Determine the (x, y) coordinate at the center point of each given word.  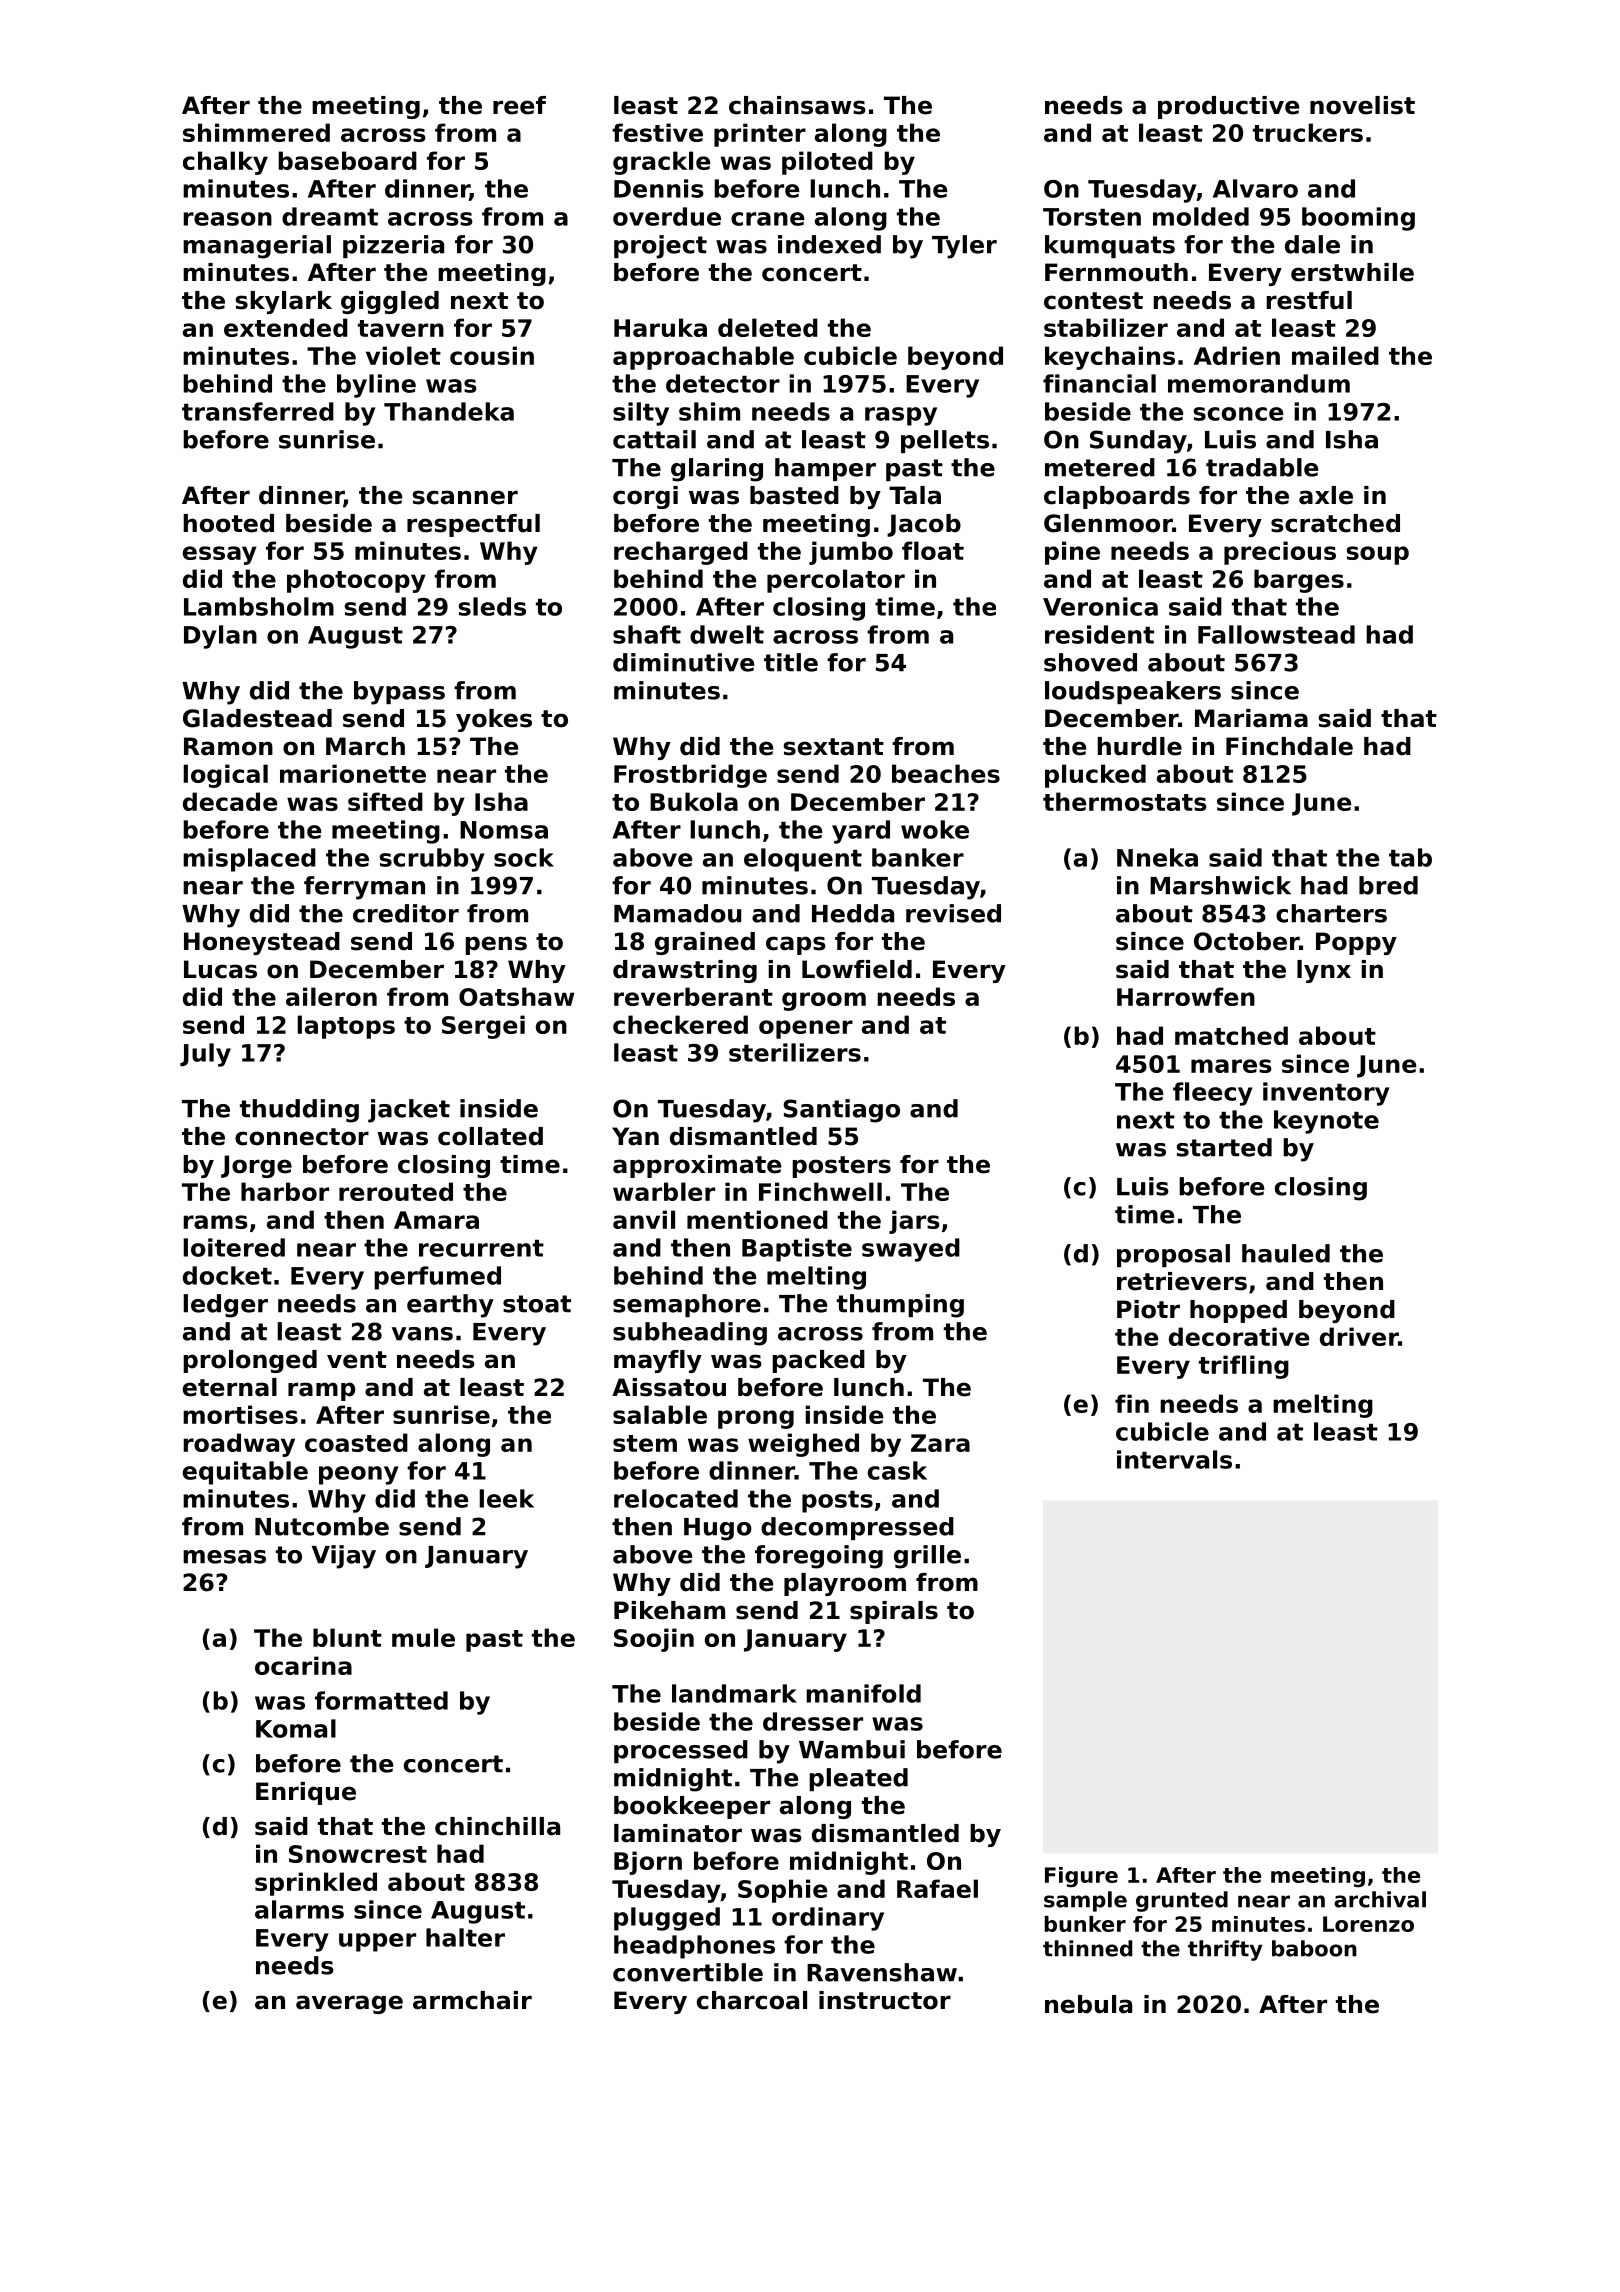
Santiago (841, 1111)
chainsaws (797, 105)
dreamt (330, 216)
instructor (885, 2000)
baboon (1314, 1948)
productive (1228, 107)
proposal (1173, 1255)
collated (490, 1136)
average (349, 2004)
